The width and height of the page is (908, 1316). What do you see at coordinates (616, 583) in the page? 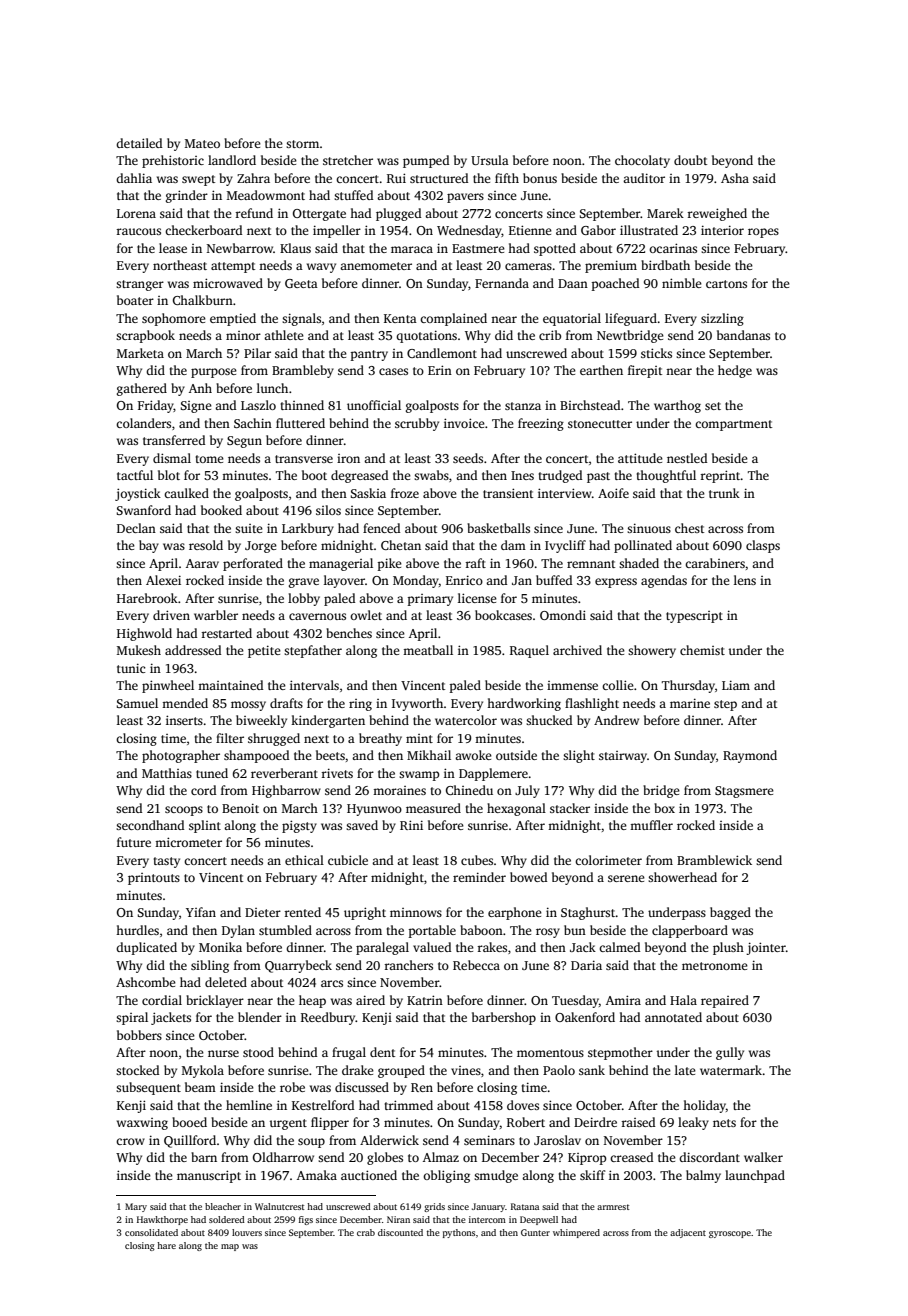
I see `express` at bounding box center [616, 583].
